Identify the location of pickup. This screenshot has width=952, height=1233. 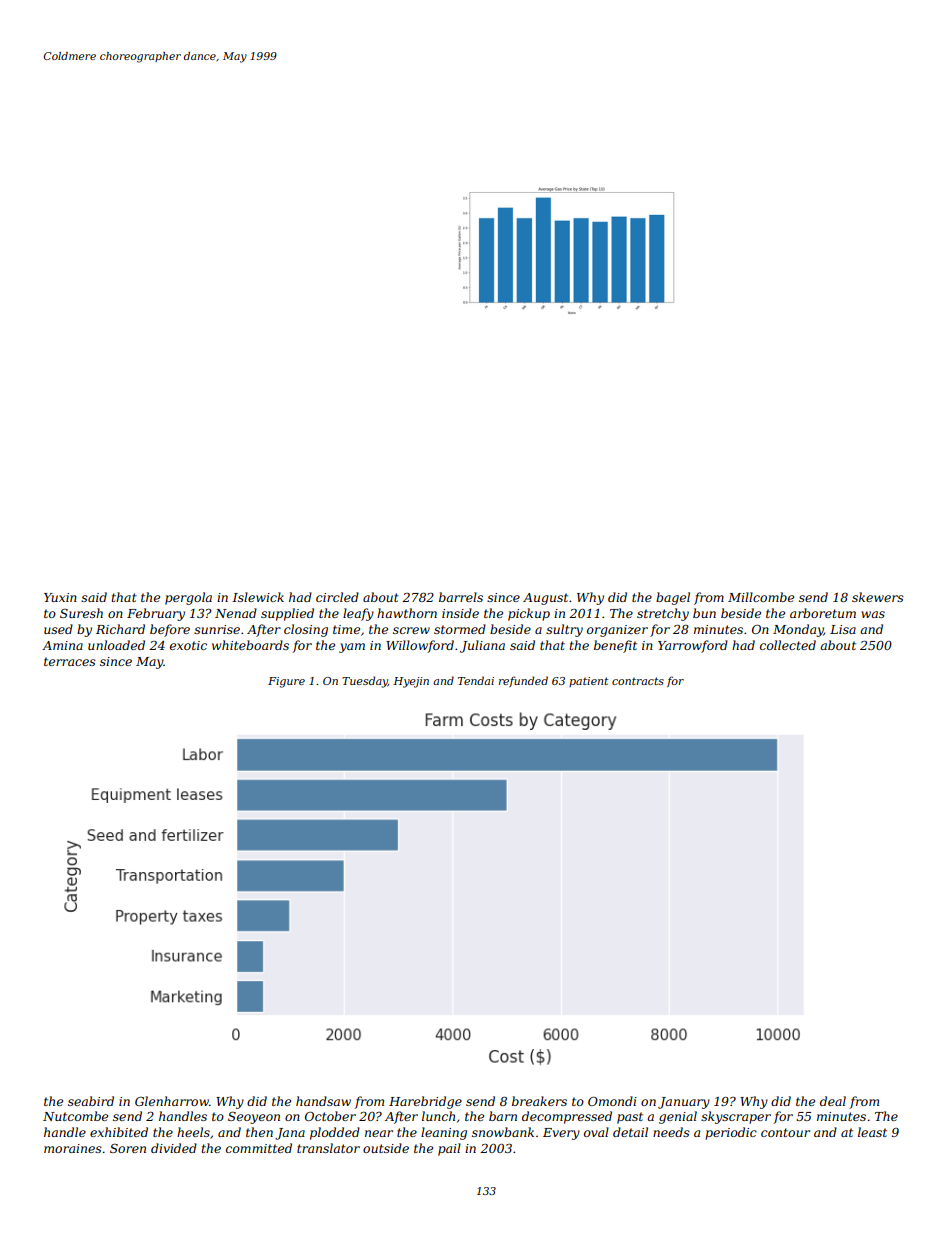
(529, 614).
